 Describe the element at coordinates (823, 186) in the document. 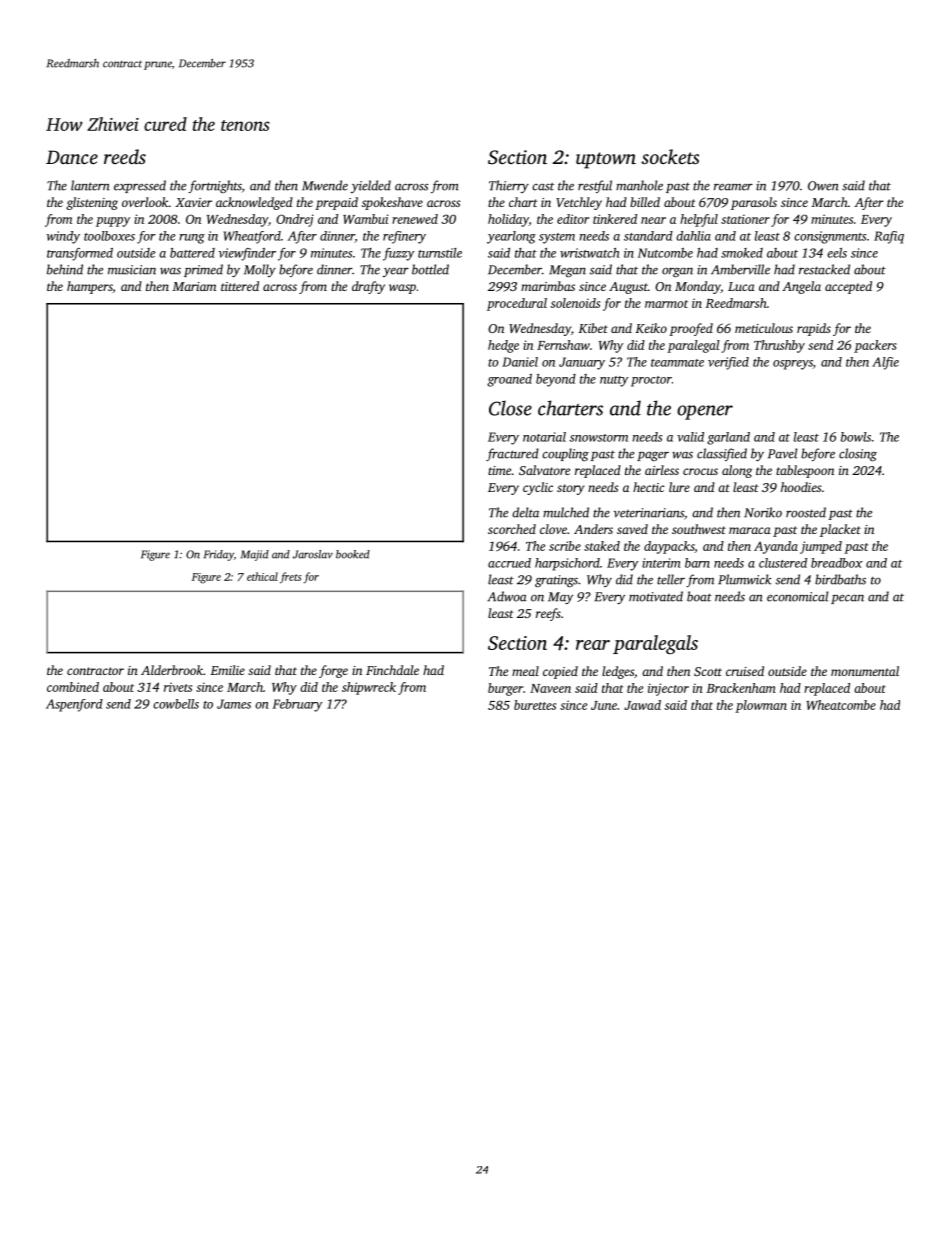

I see `Owen` at that location.
